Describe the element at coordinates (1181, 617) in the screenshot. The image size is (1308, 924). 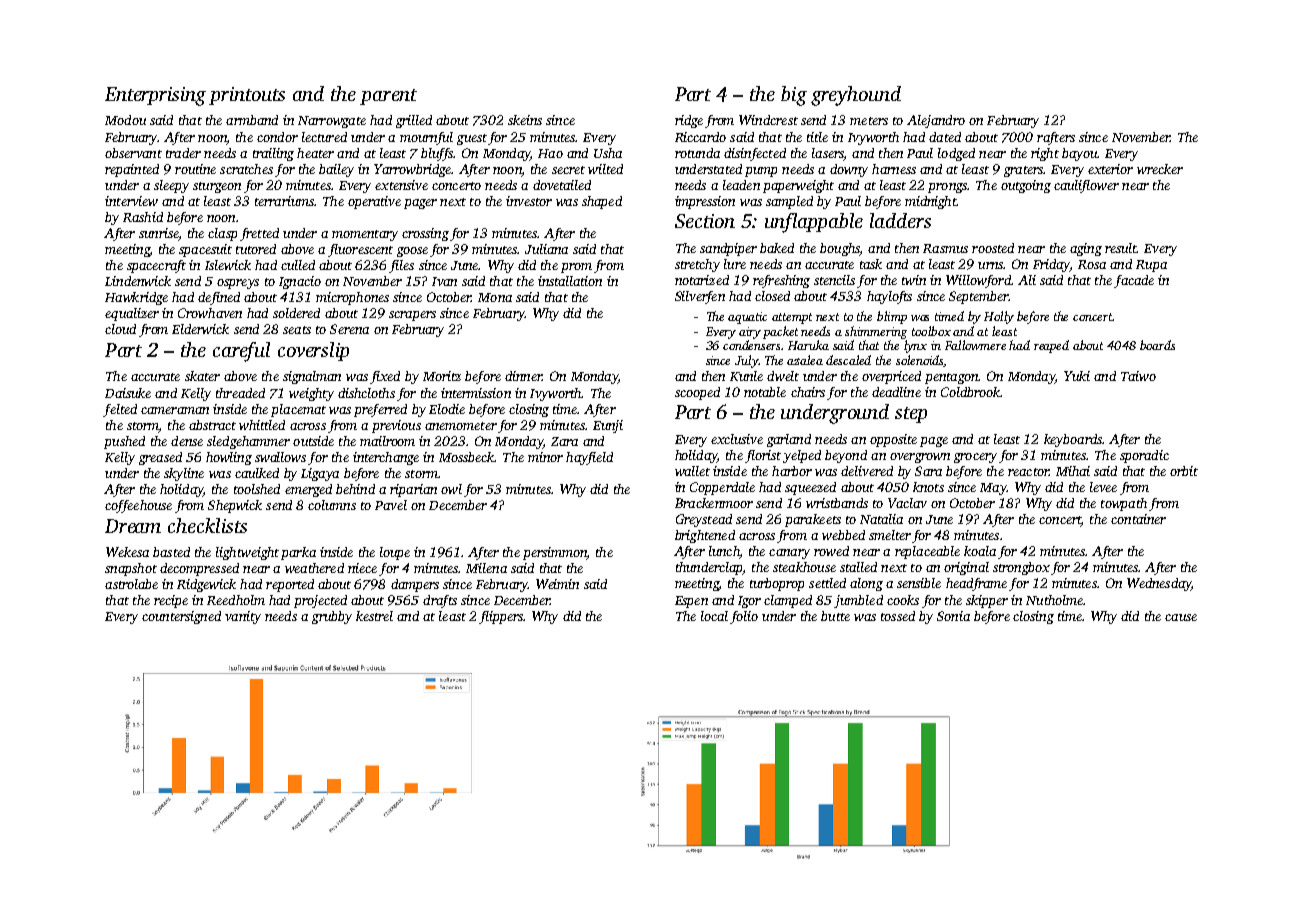
I see `cause` at that location.
